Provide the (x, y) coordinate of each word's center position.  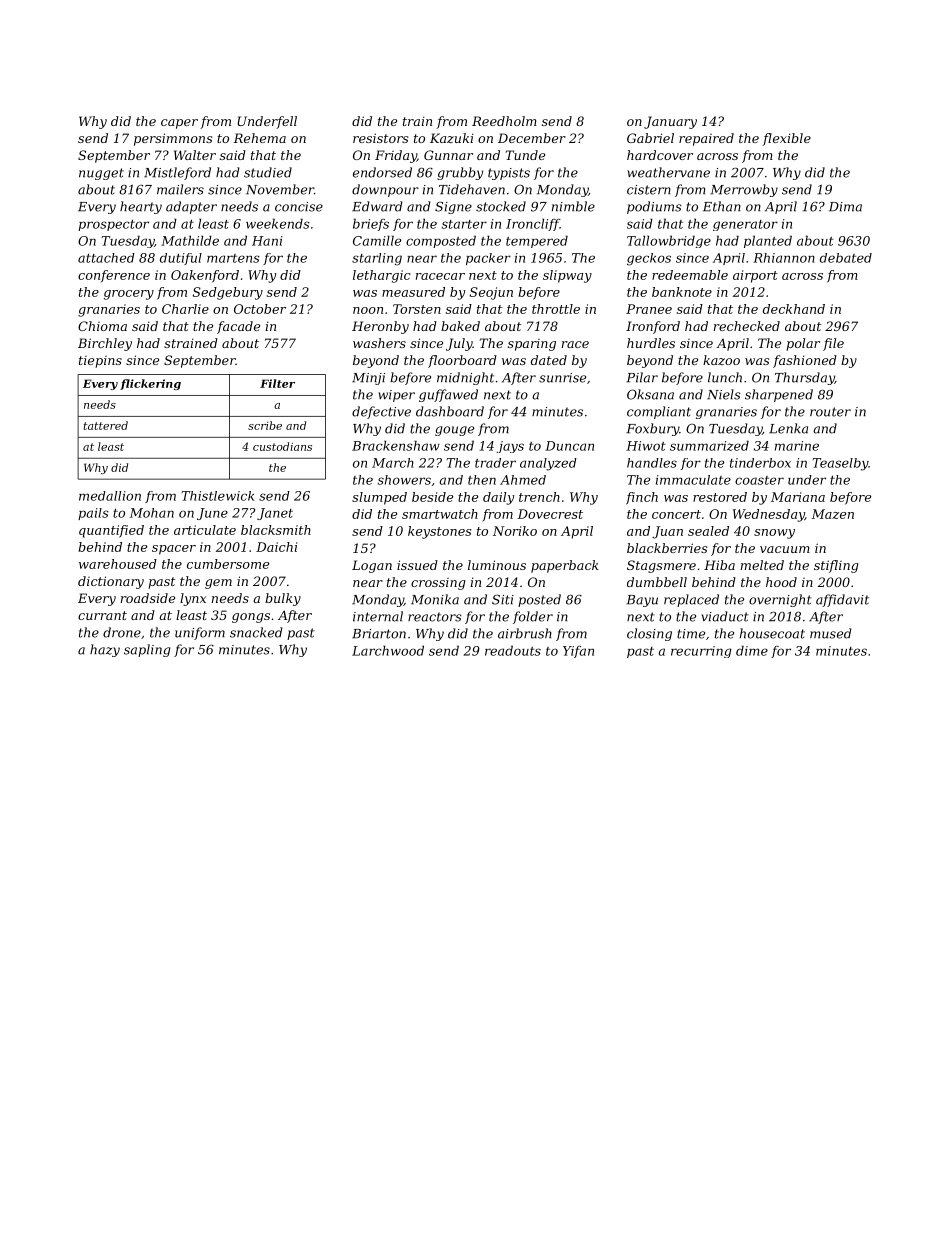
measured (413, 292)
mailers (180, 189)
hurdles (651, 343)
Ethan (722, 206)
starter (464, 224)
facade (238, 327)
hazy (105, 650)
